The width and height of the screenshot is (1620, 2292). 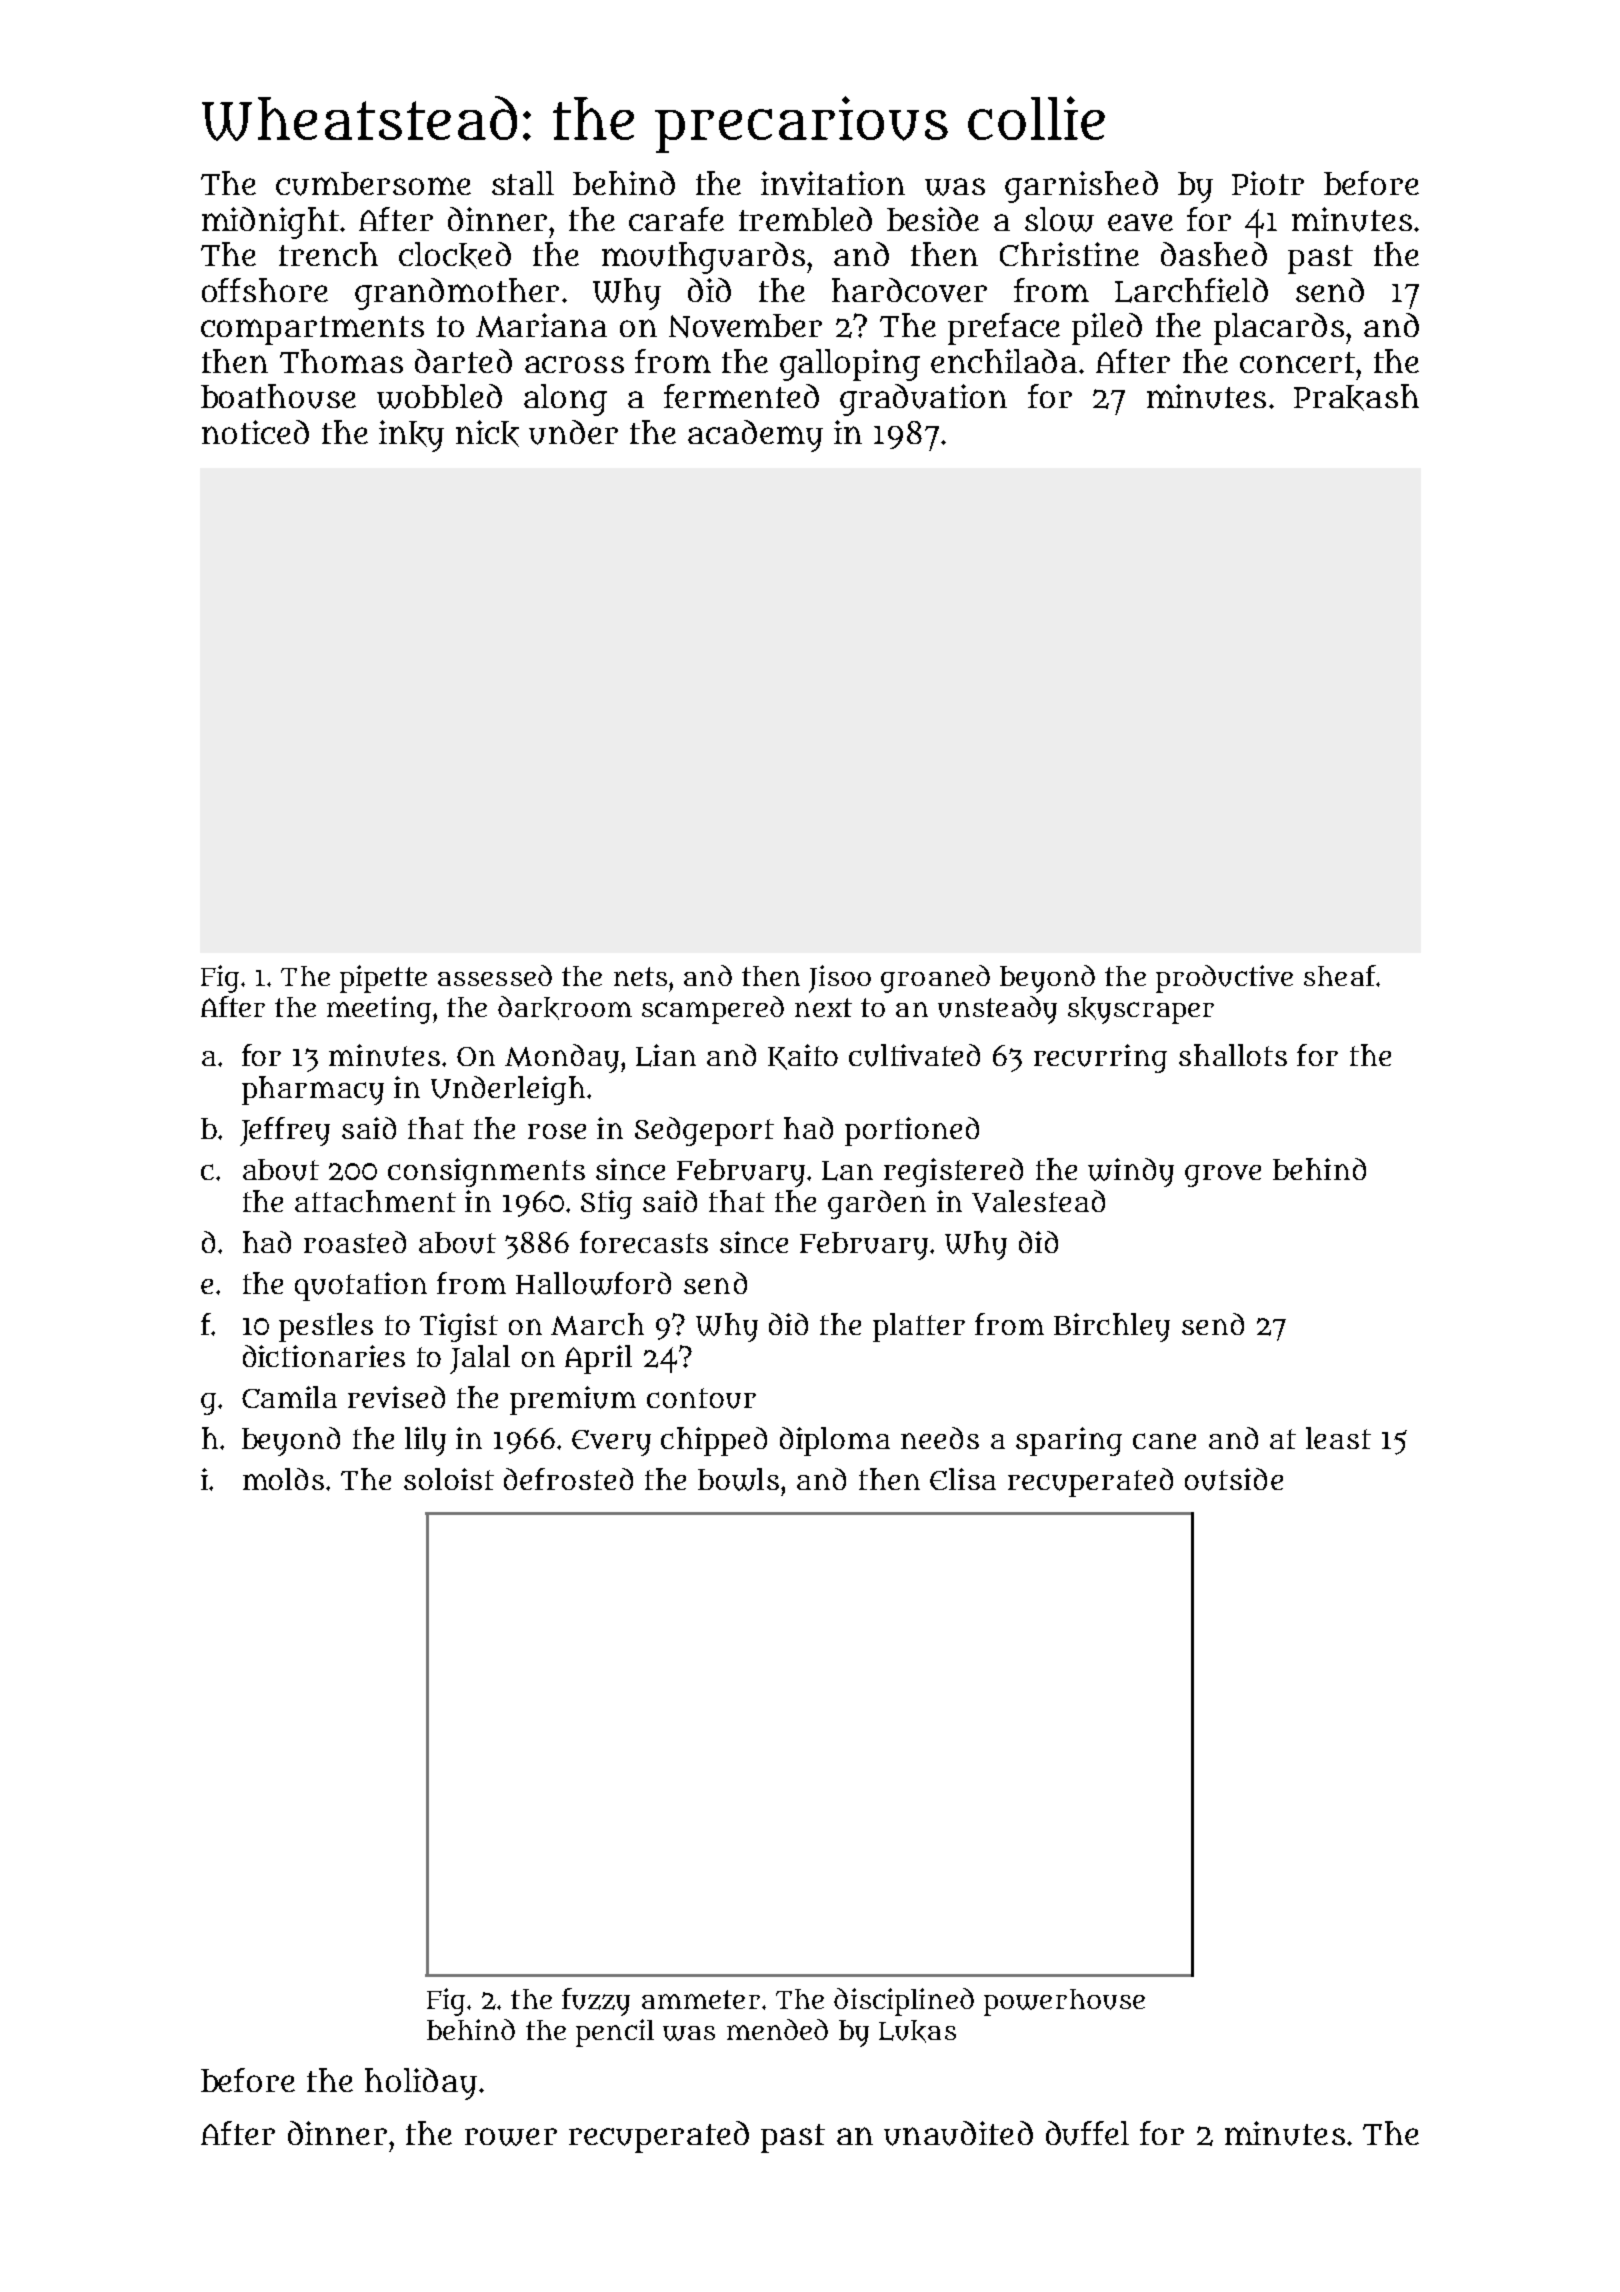 What do you see at coordinates (1268, 183) in the screenshot?
I see `Piotr` at bounding box center [1268, 183].
